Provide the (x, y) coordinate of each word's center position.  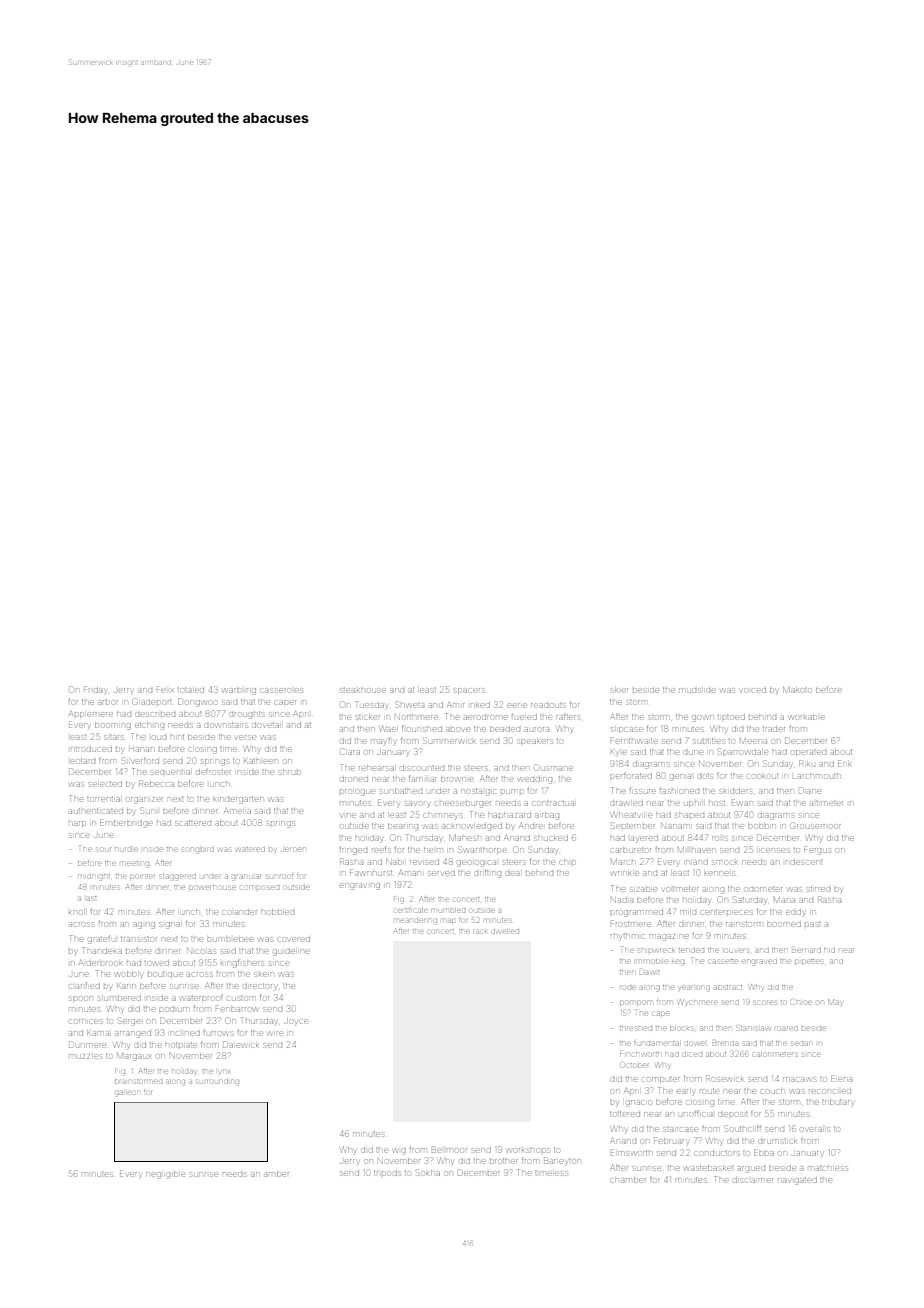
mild (688, 912)
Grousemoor (816, 825)
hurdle (126, 849)
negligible (165, 1175)
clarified (84, 985)
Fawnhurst (371, 872)
